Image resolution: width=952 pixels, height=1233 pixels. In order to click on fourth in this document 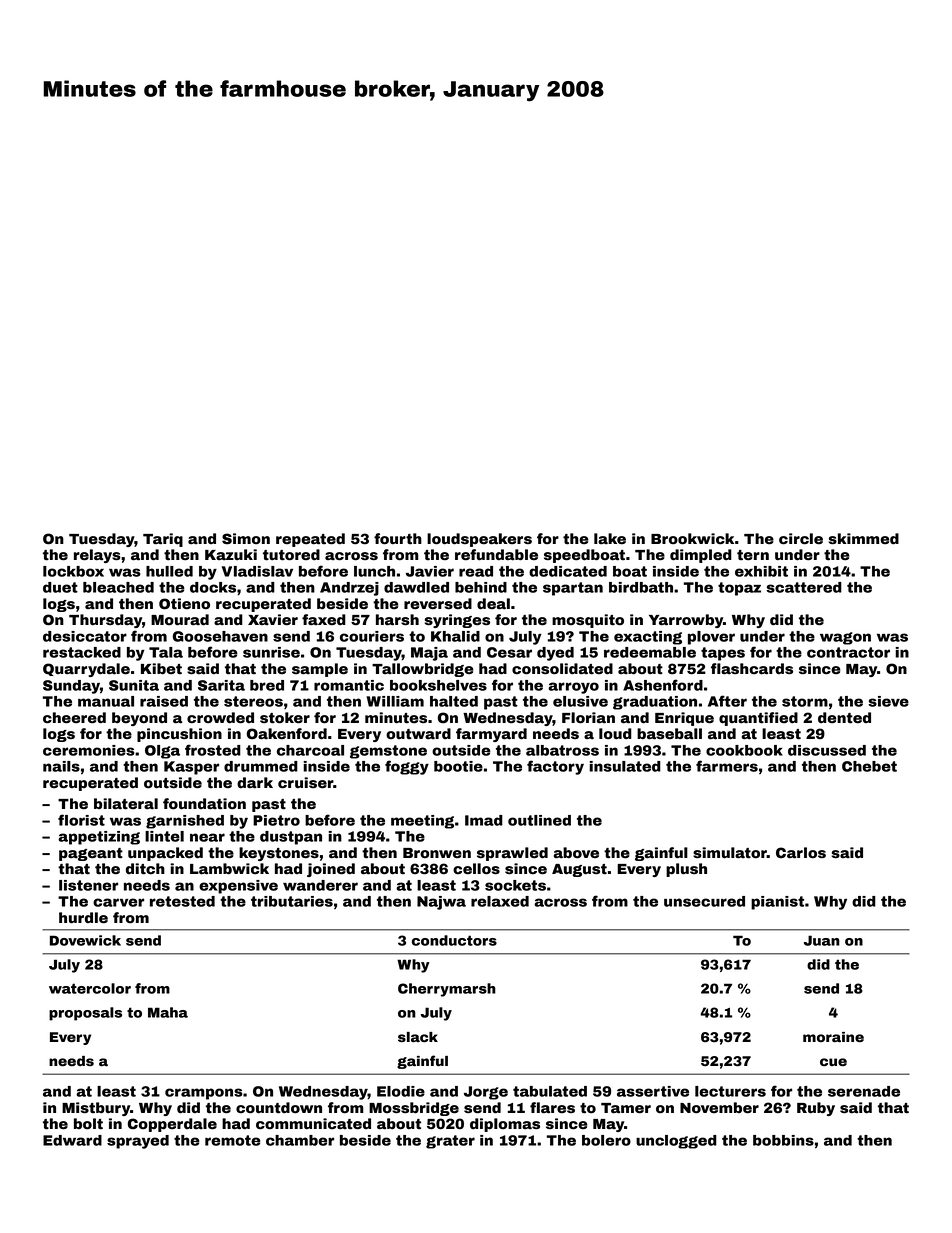, I will do `click(398, 539)`.
